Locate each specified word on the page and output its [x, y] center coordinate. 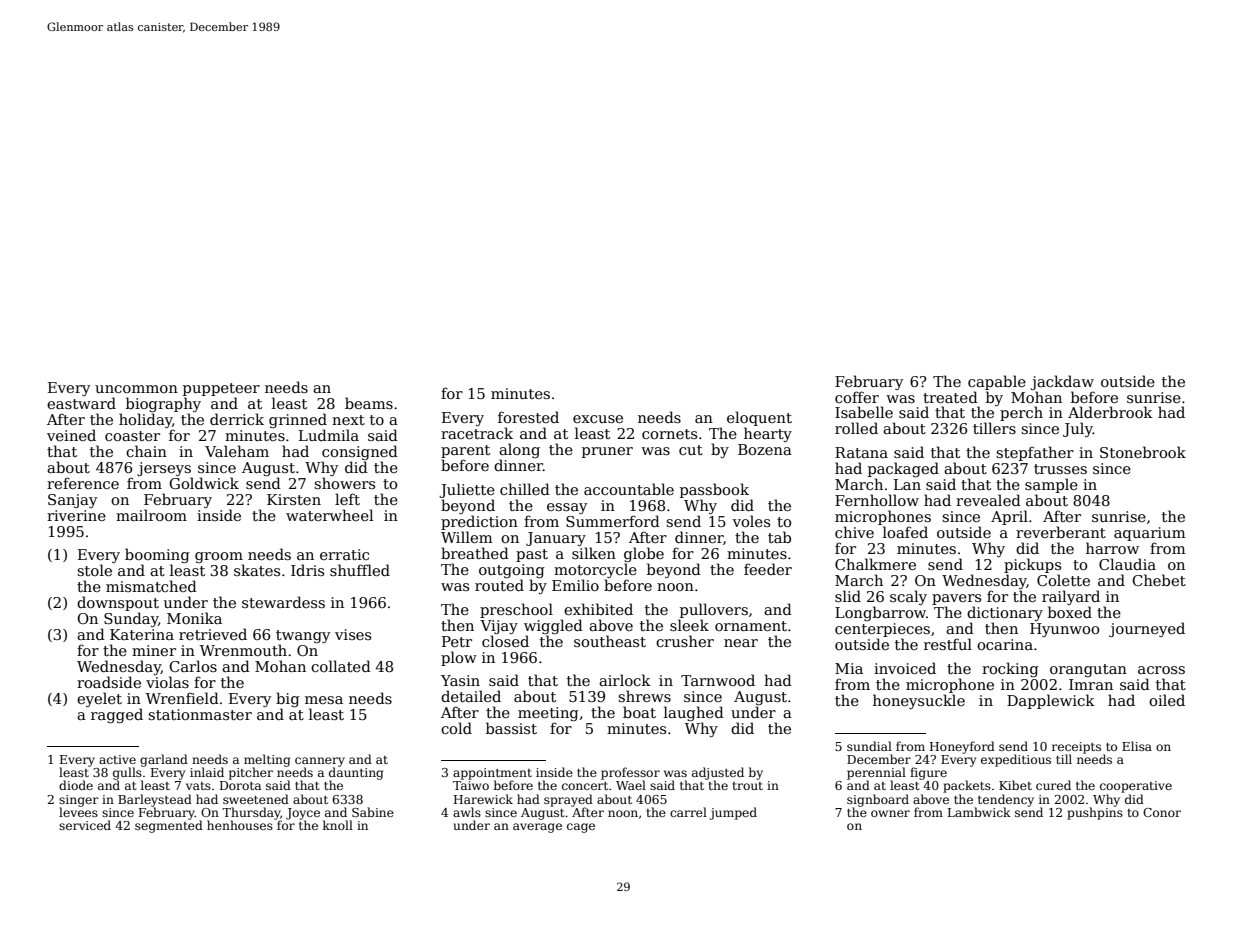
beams [369, 403]
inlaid [207, 772]
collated [341, 666]
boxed [1070, 612]
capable [997, 382]
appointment [492, 774]
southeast [610, 641]
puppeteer [221, 389]
